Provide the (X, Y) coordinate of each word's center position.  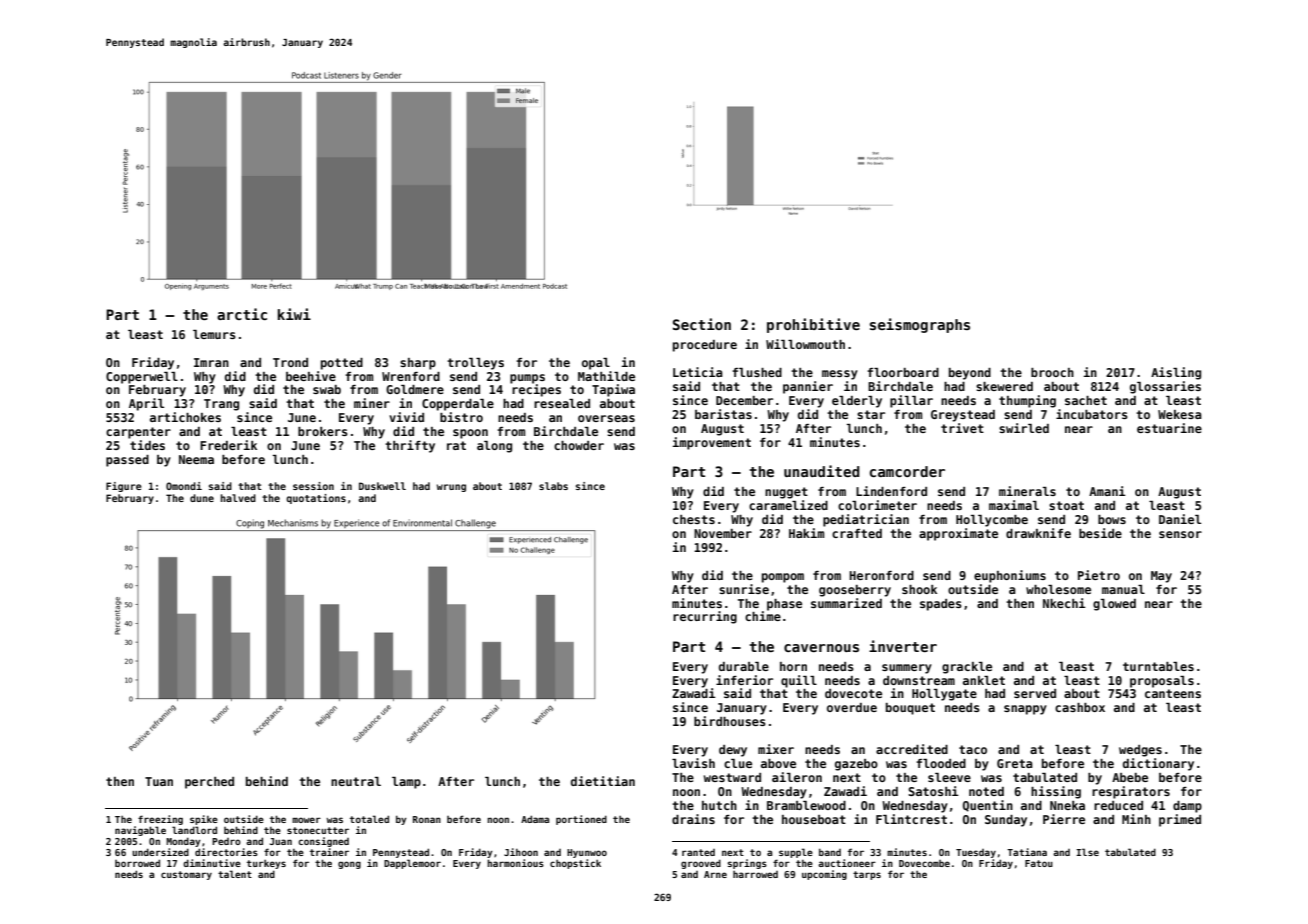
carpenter (138, 433)
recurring (705, 617)
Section (702, 324)
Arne (715, 874)
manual (1123, 589)
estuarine (1169, 428)
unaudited (822, 471)
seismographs (920, 325)
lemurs (214, 334)
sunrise (744, 589)
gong (349, 865)
